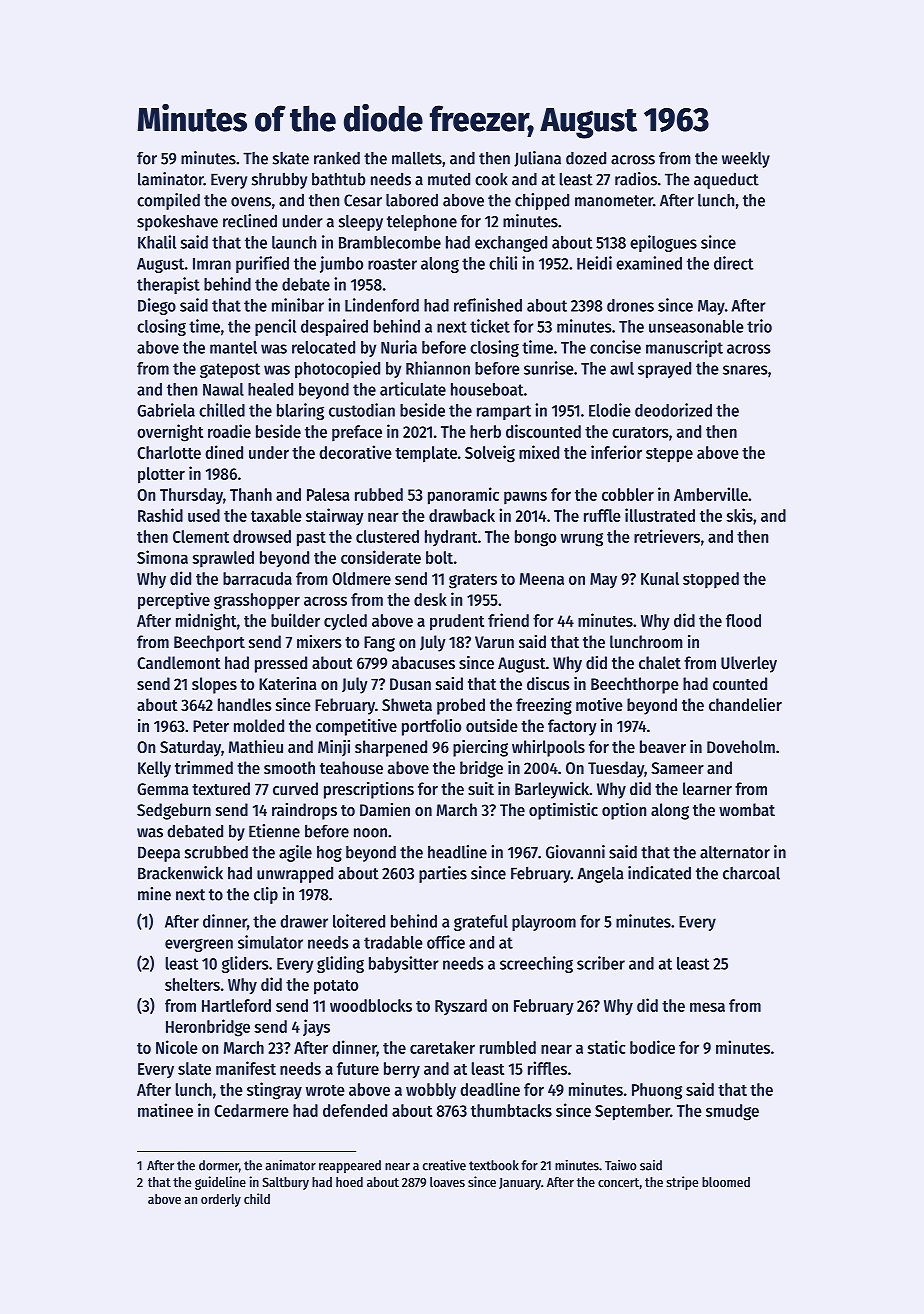  I want to click on reclined, so click(250, 221).
